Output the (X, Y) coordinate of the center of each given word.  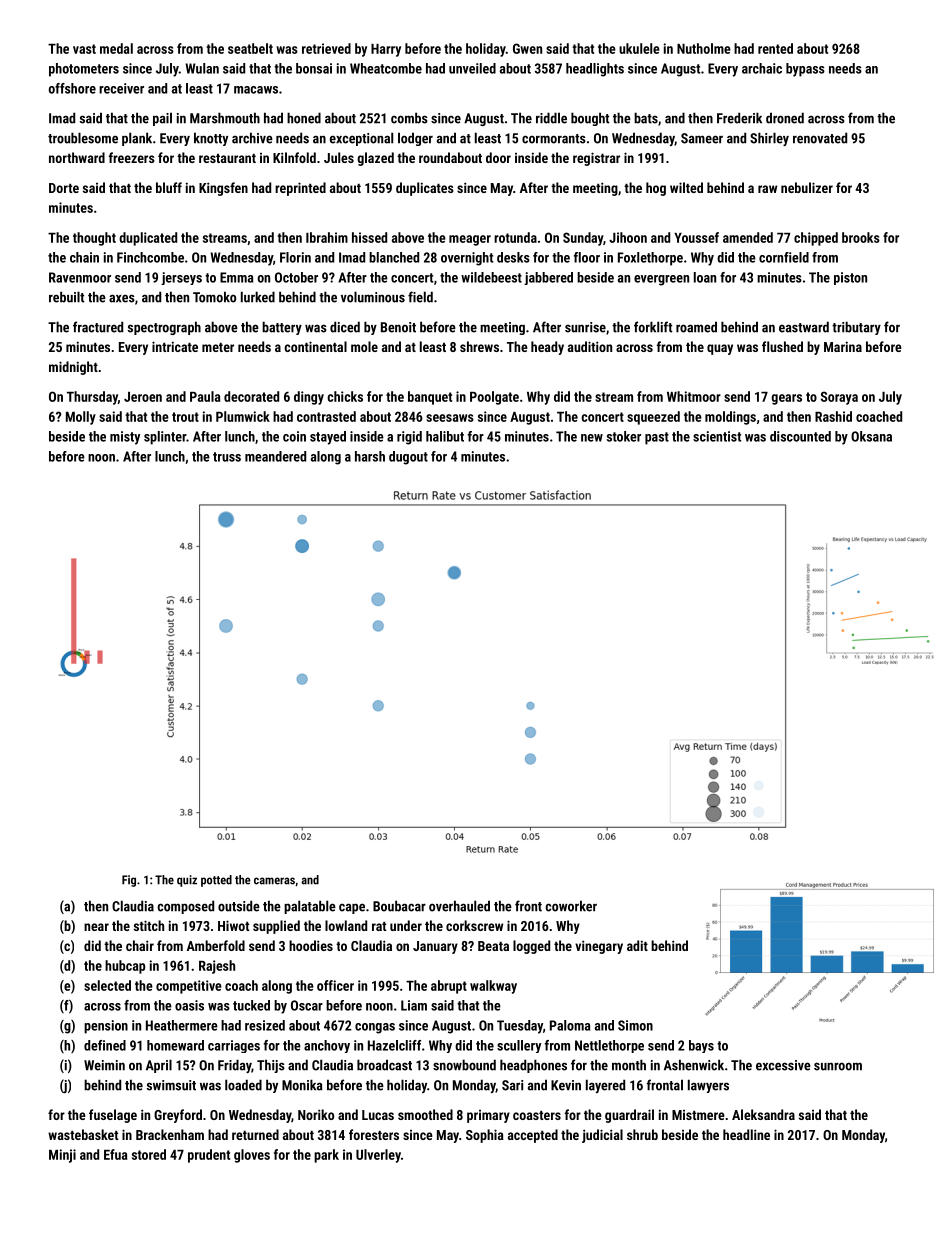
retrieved (326, 48)
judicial (602, 1136)
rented (775, 48)
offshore (72, 88)
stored (149, 1154)
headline (746, 1134)
